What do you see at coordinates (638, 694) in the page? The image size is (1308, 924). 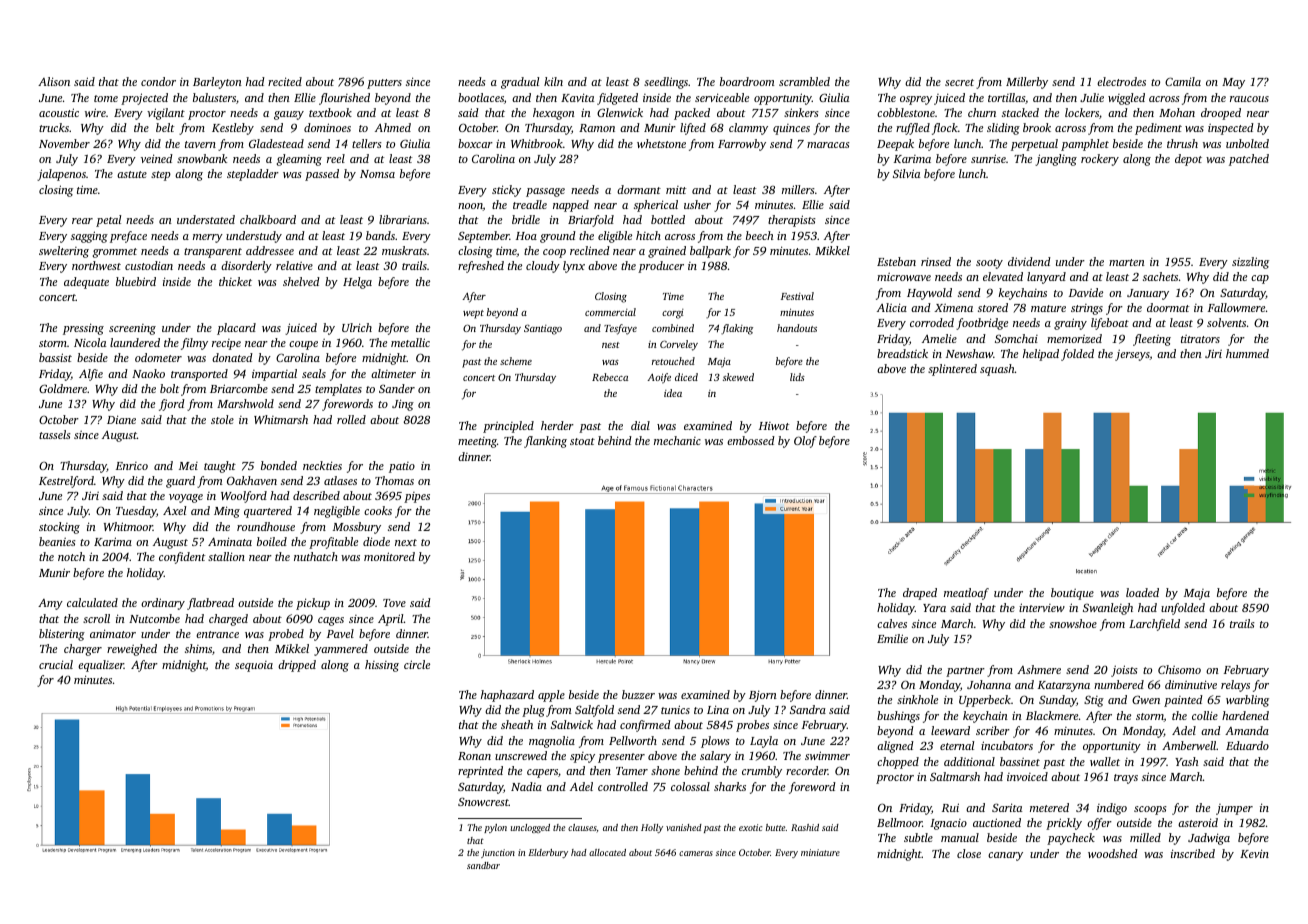 I see `buzzer` at bounding box center [638, 694].
